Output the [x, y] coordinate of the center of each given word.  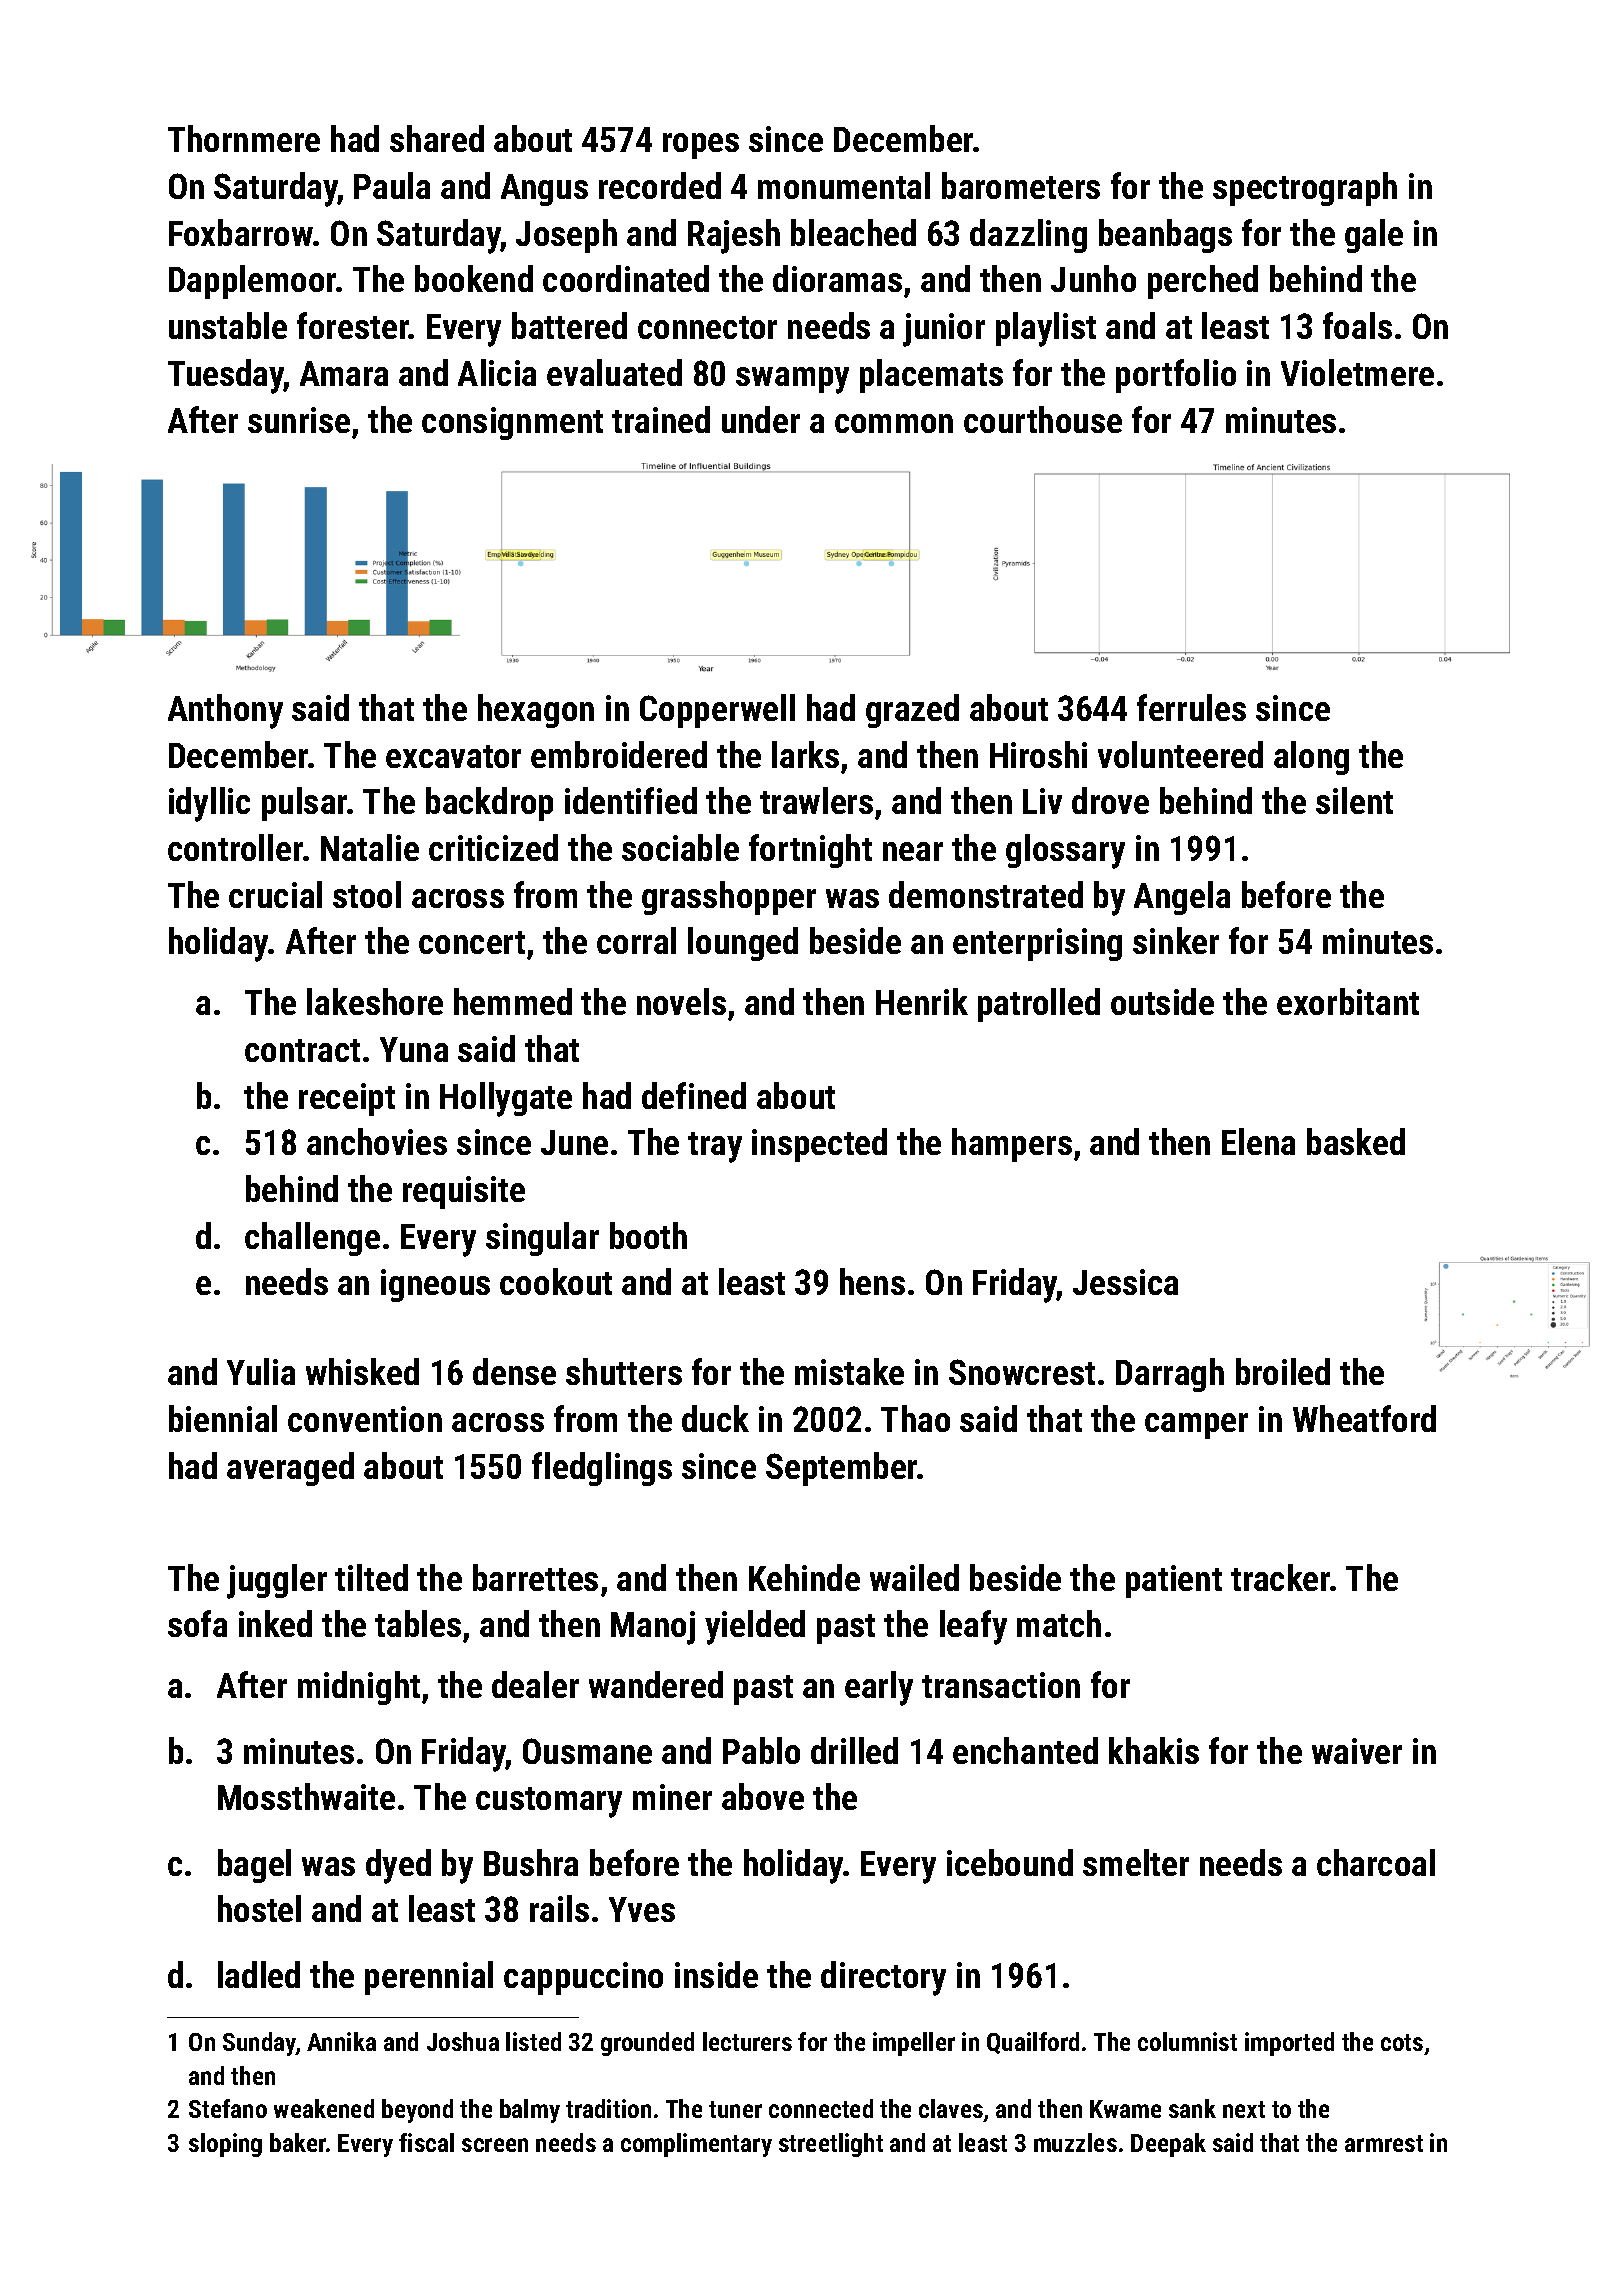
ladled [259, 1974]
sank [1192, 2108]
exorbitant [1348, 1001]
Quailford [1033, 2043]
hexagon [536, 711]
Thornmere [244, 138]
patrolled [1039, 1005]
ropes [701, 146]
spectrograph [1305, 189]
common [894, 423]
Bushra [531, 1862]
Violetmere [1357, 372]
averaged [290, 1469]
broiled [1283, 1371]
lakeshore [375, 1001]
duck [715, 1418]
